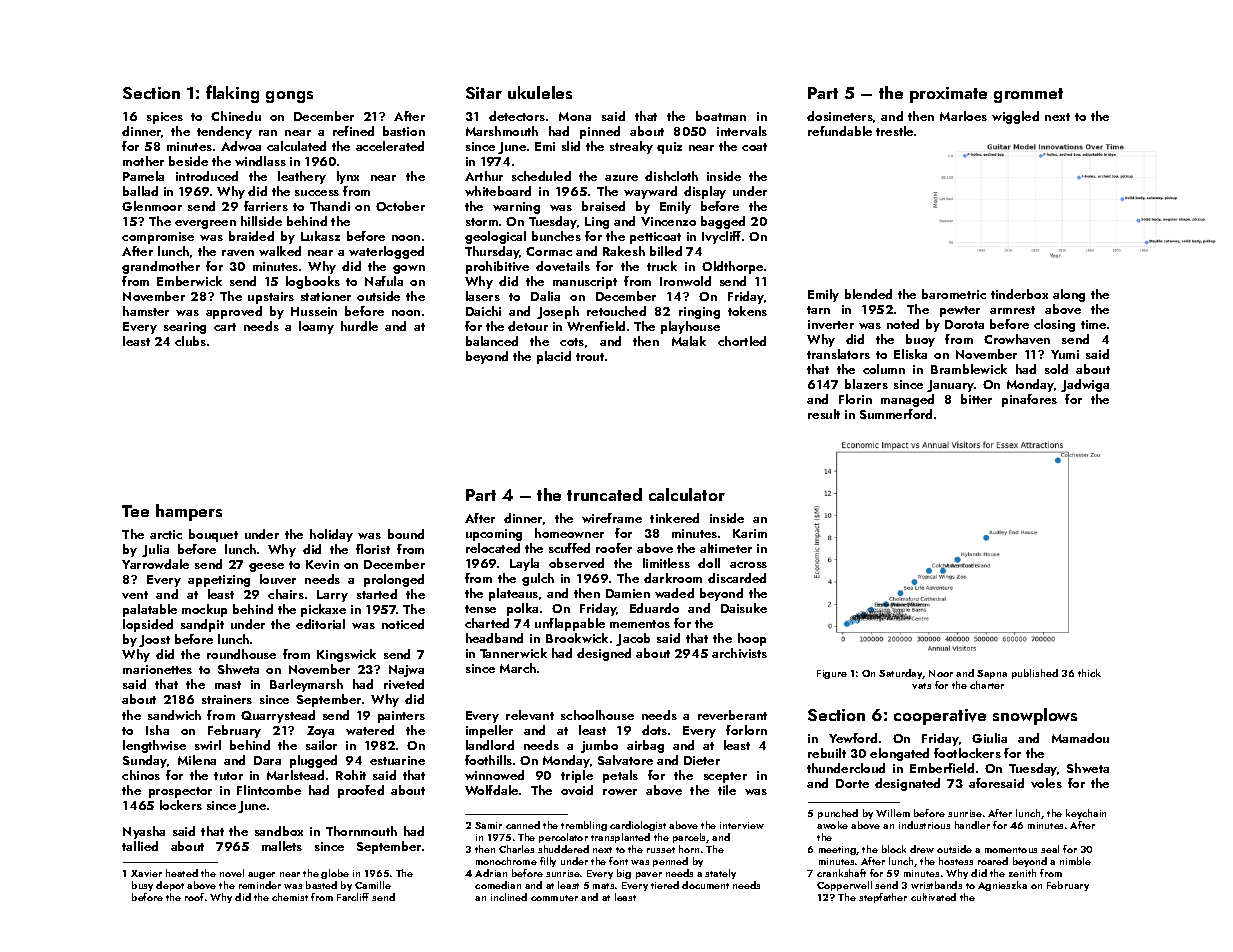 The height and width of the screenshot is (952, 1233). I want to click on basted, so click(321, 885).
